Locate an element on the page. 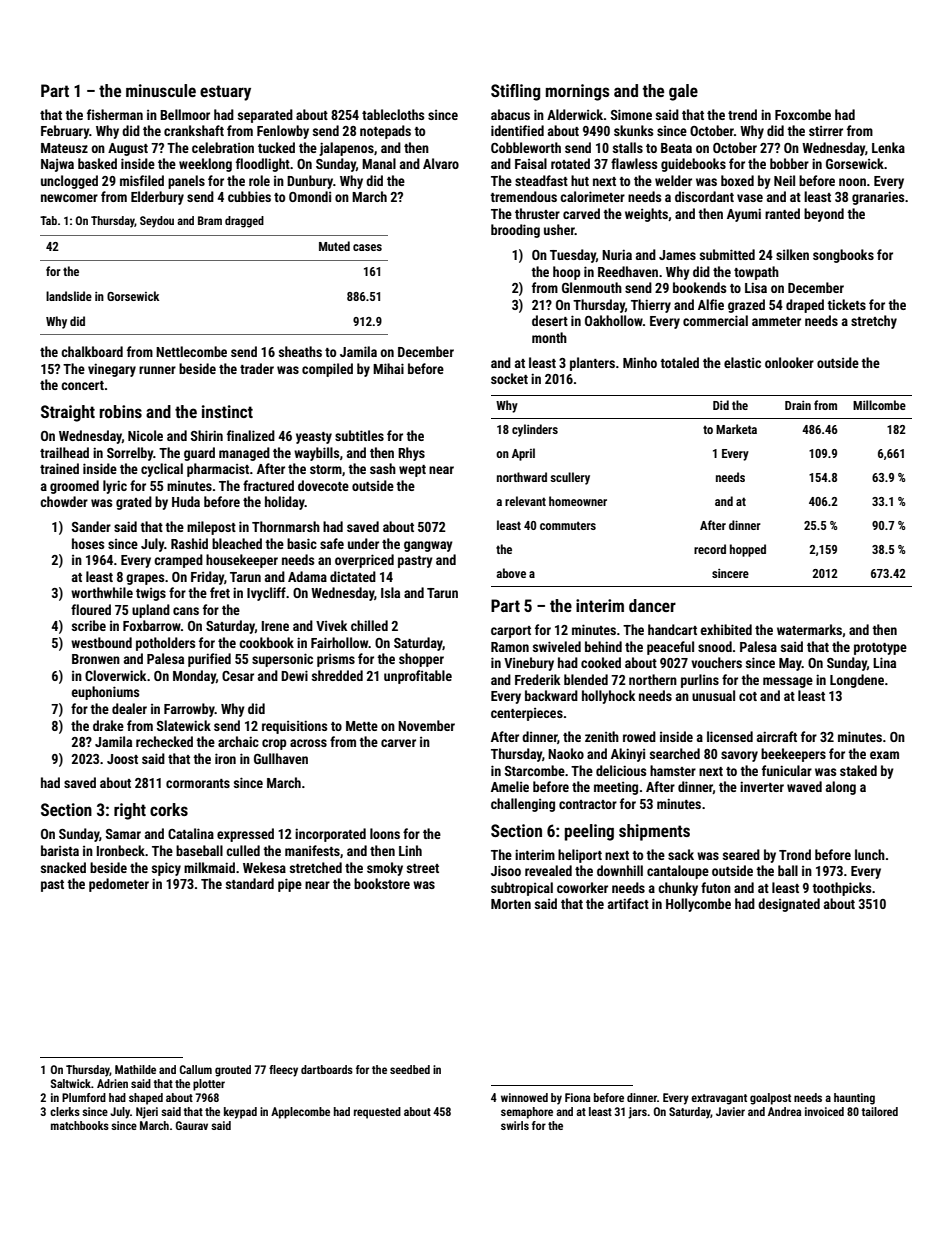  Lenka is located at coordinates (888, 147).
